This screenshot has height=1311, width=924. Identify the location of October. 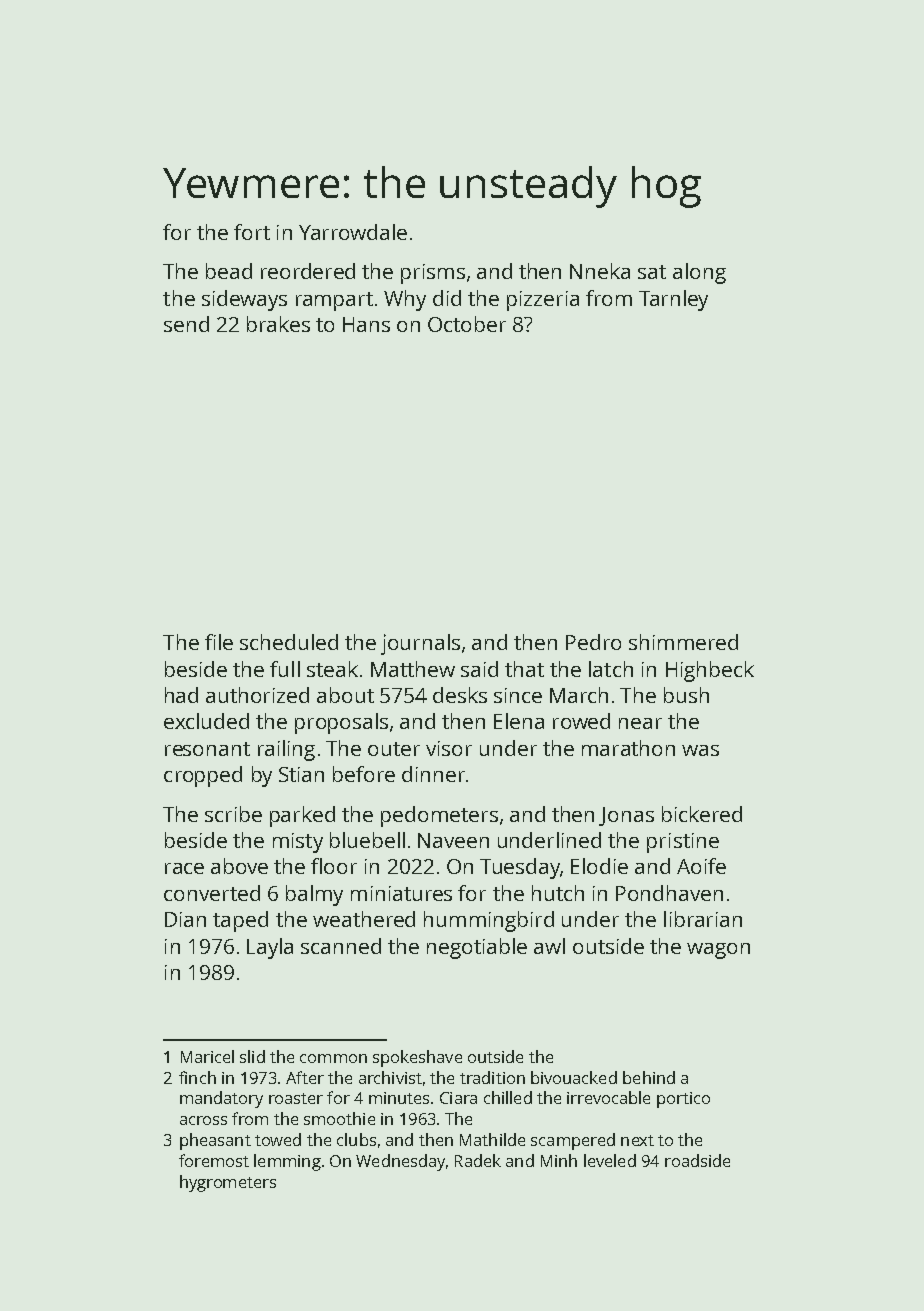
(467, 324).
